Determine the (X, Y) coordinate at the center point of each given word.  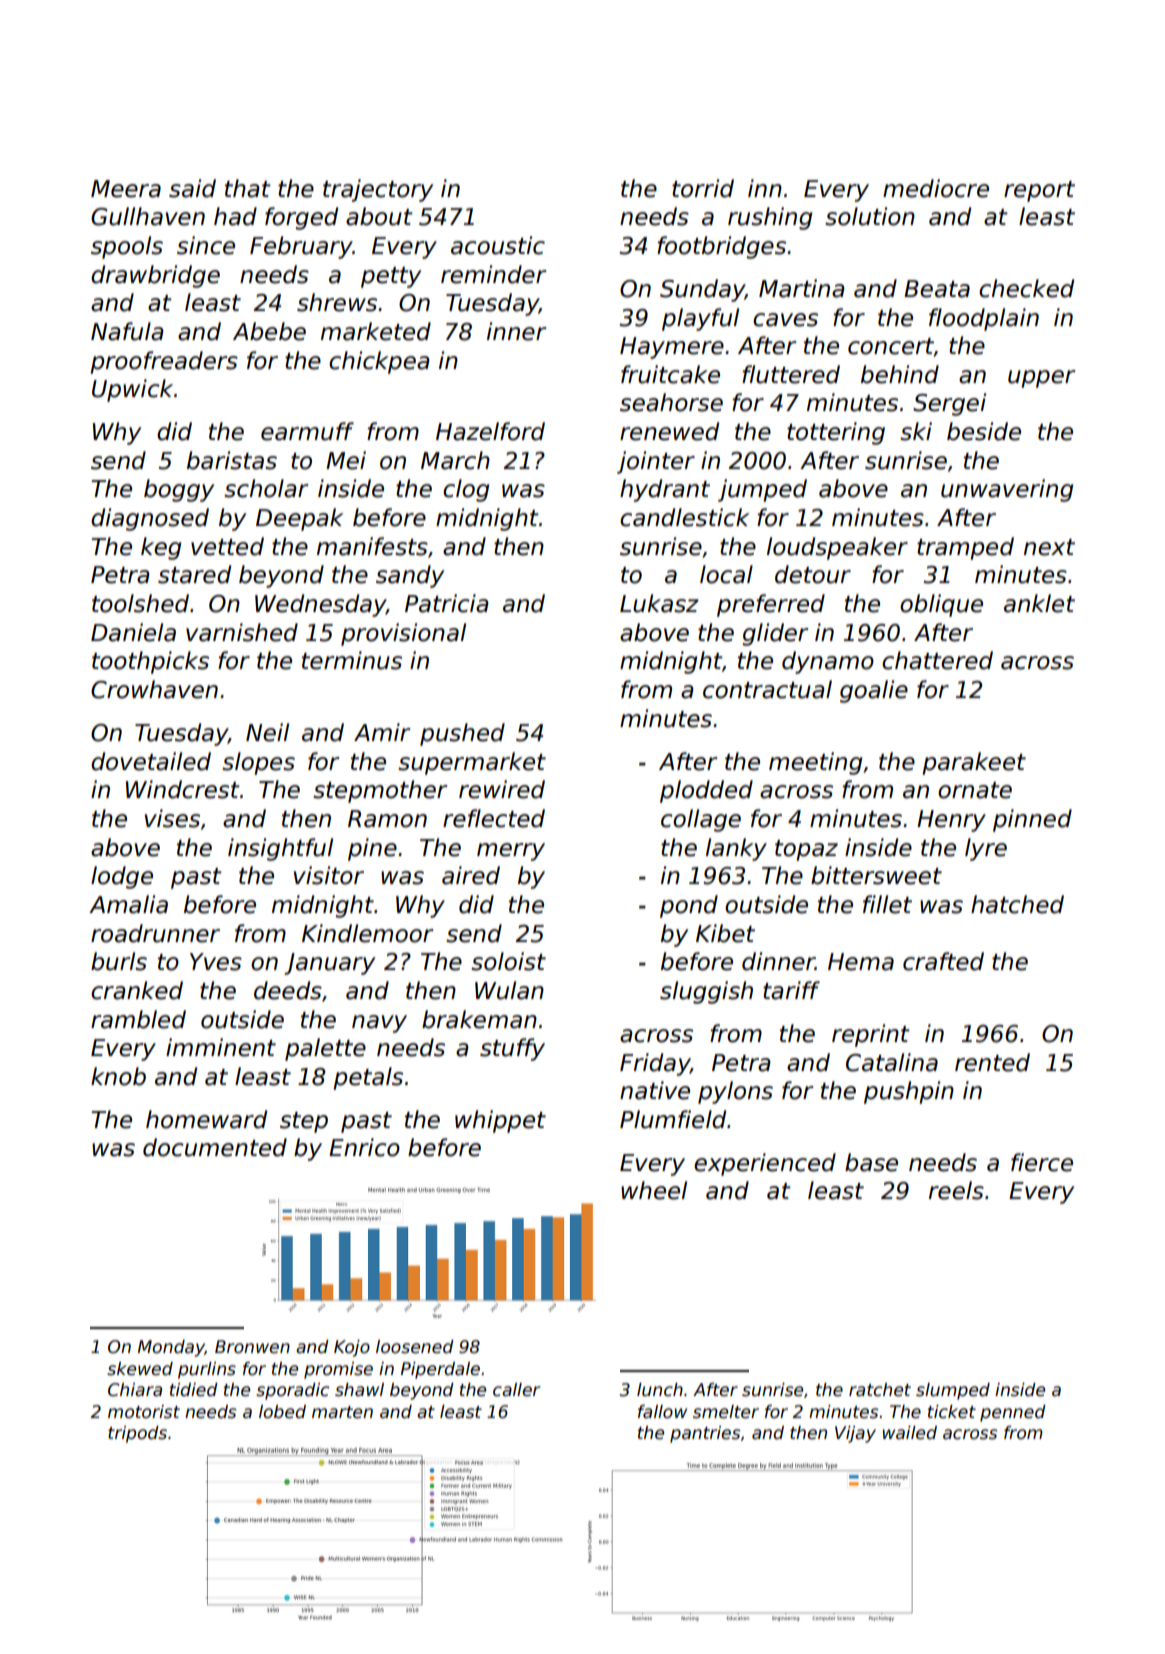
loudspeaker (837, 548)
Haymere (672, 348)
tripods (137, 1434)
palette (325, 1049)
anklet (1039, 603)
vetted (227, 546)
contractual (767, 689)
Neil (267, 732)
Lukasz (659, 603)
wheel (654, 1190)
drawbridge (155, 276)
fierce (1042, 1162)
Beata (937, 289)
